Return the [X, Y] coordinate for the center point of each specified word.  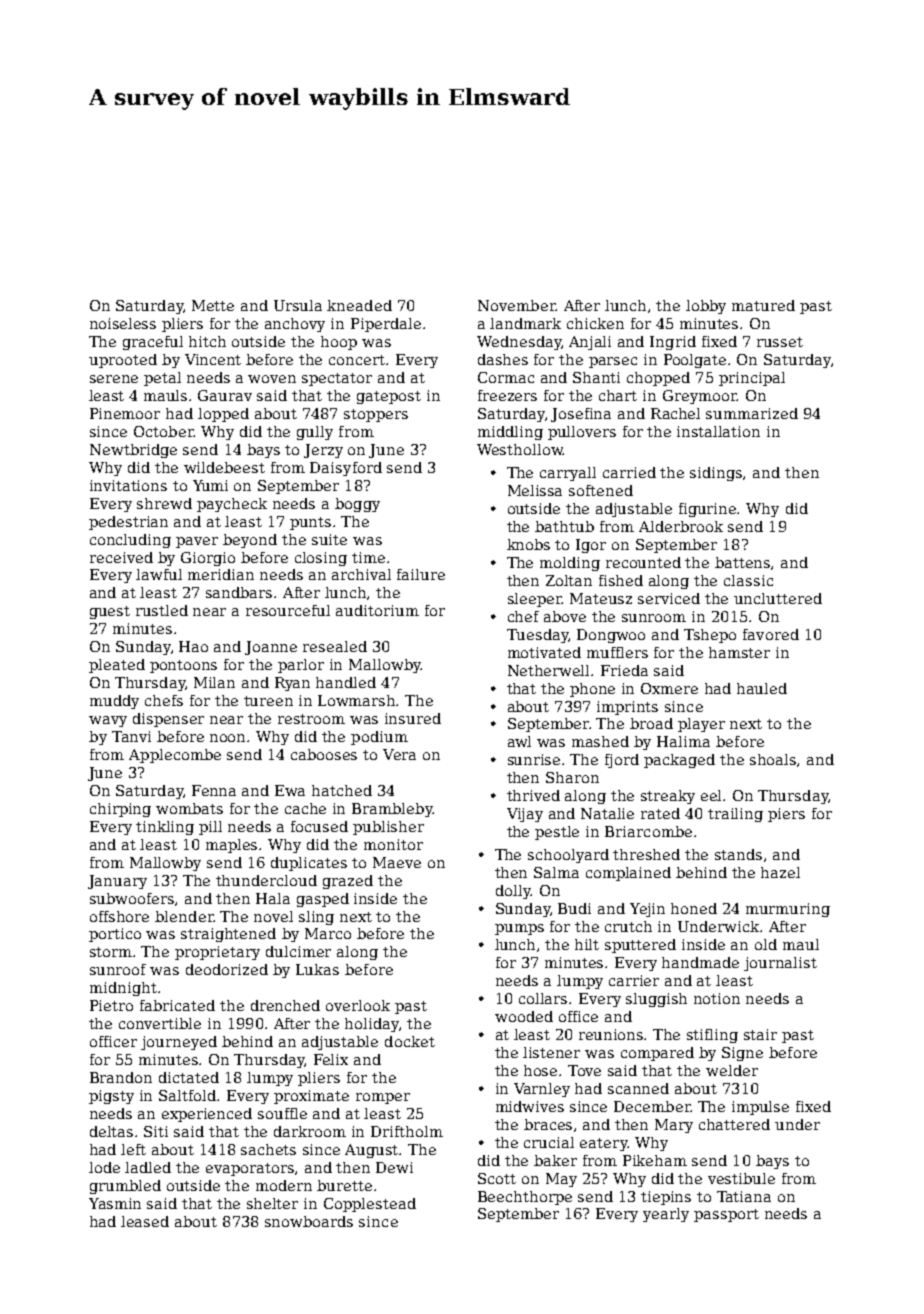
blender [184, 916]
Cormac [506, 377]
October [164, 431]
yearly [666, 1215]
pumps [519, 929]
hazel [780, 872]
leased [145, 1221]
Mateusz [601, 598]
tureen [268, 701]
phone [592, 690]
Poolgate [695, 361]
